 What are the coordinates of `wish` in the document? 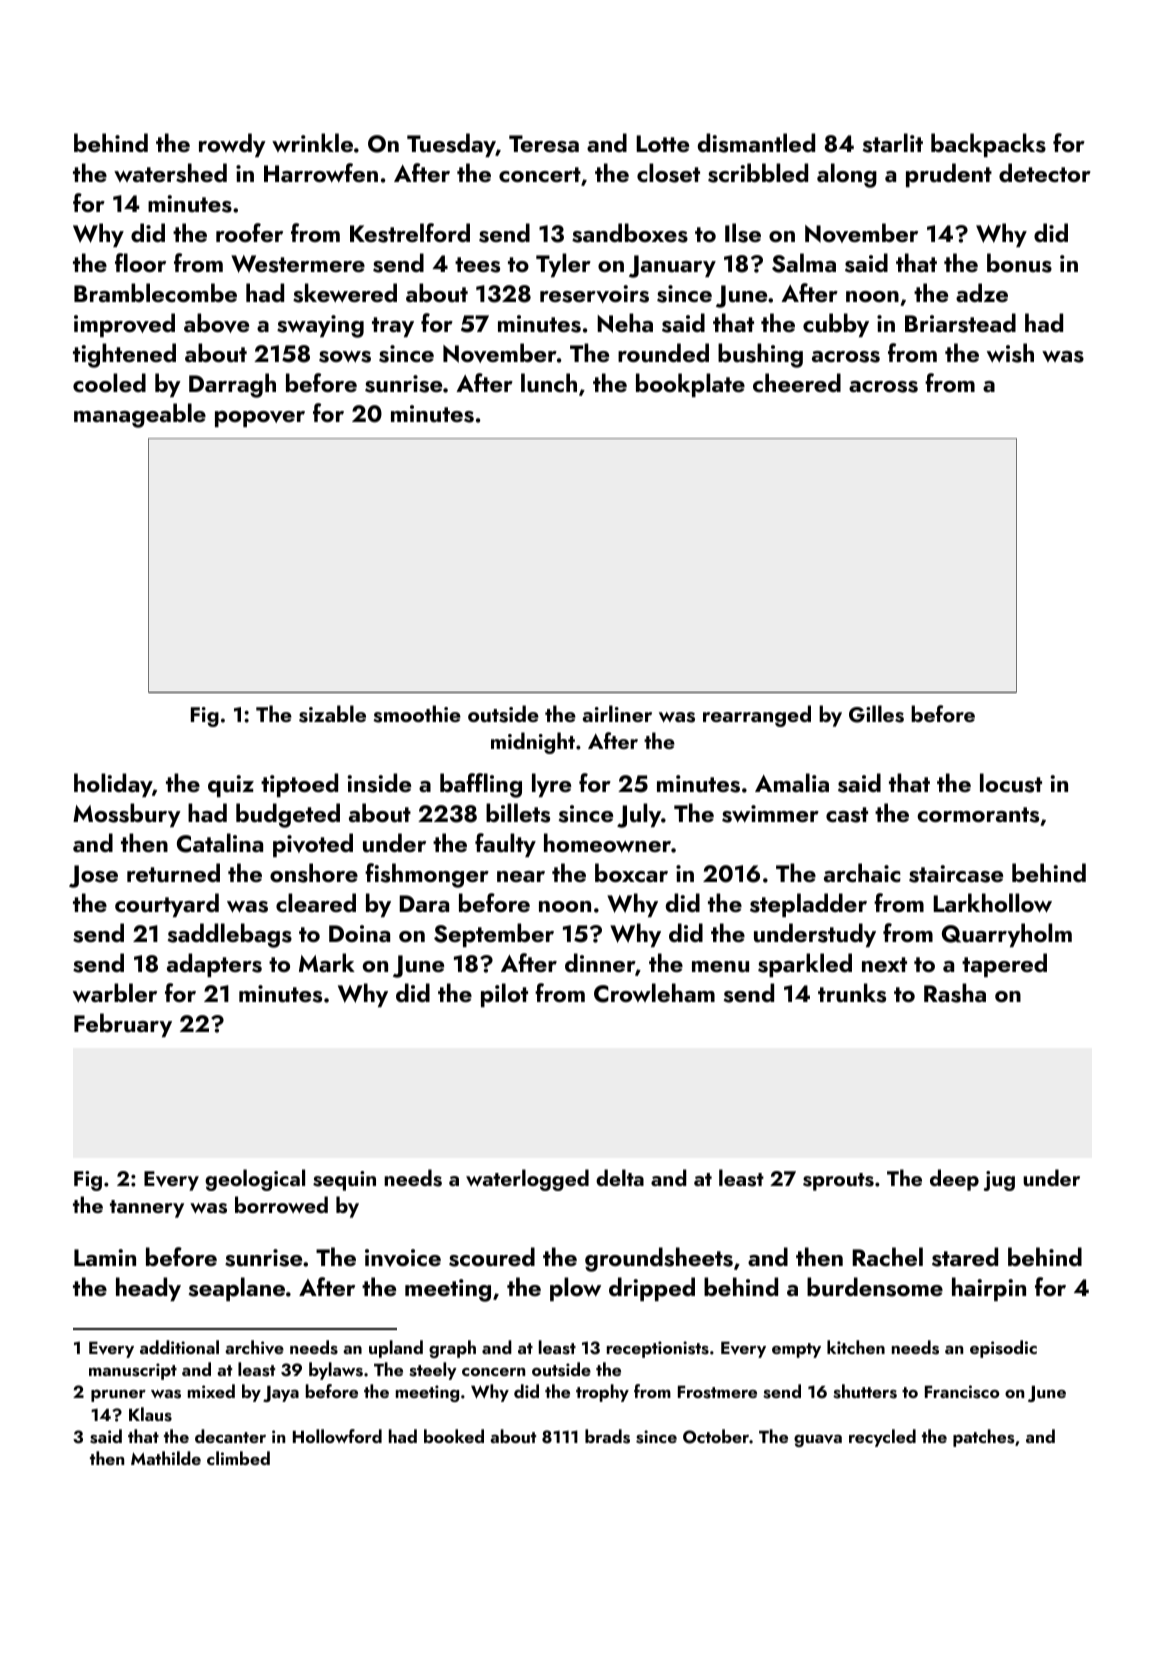 It's located at (1010, 353).
